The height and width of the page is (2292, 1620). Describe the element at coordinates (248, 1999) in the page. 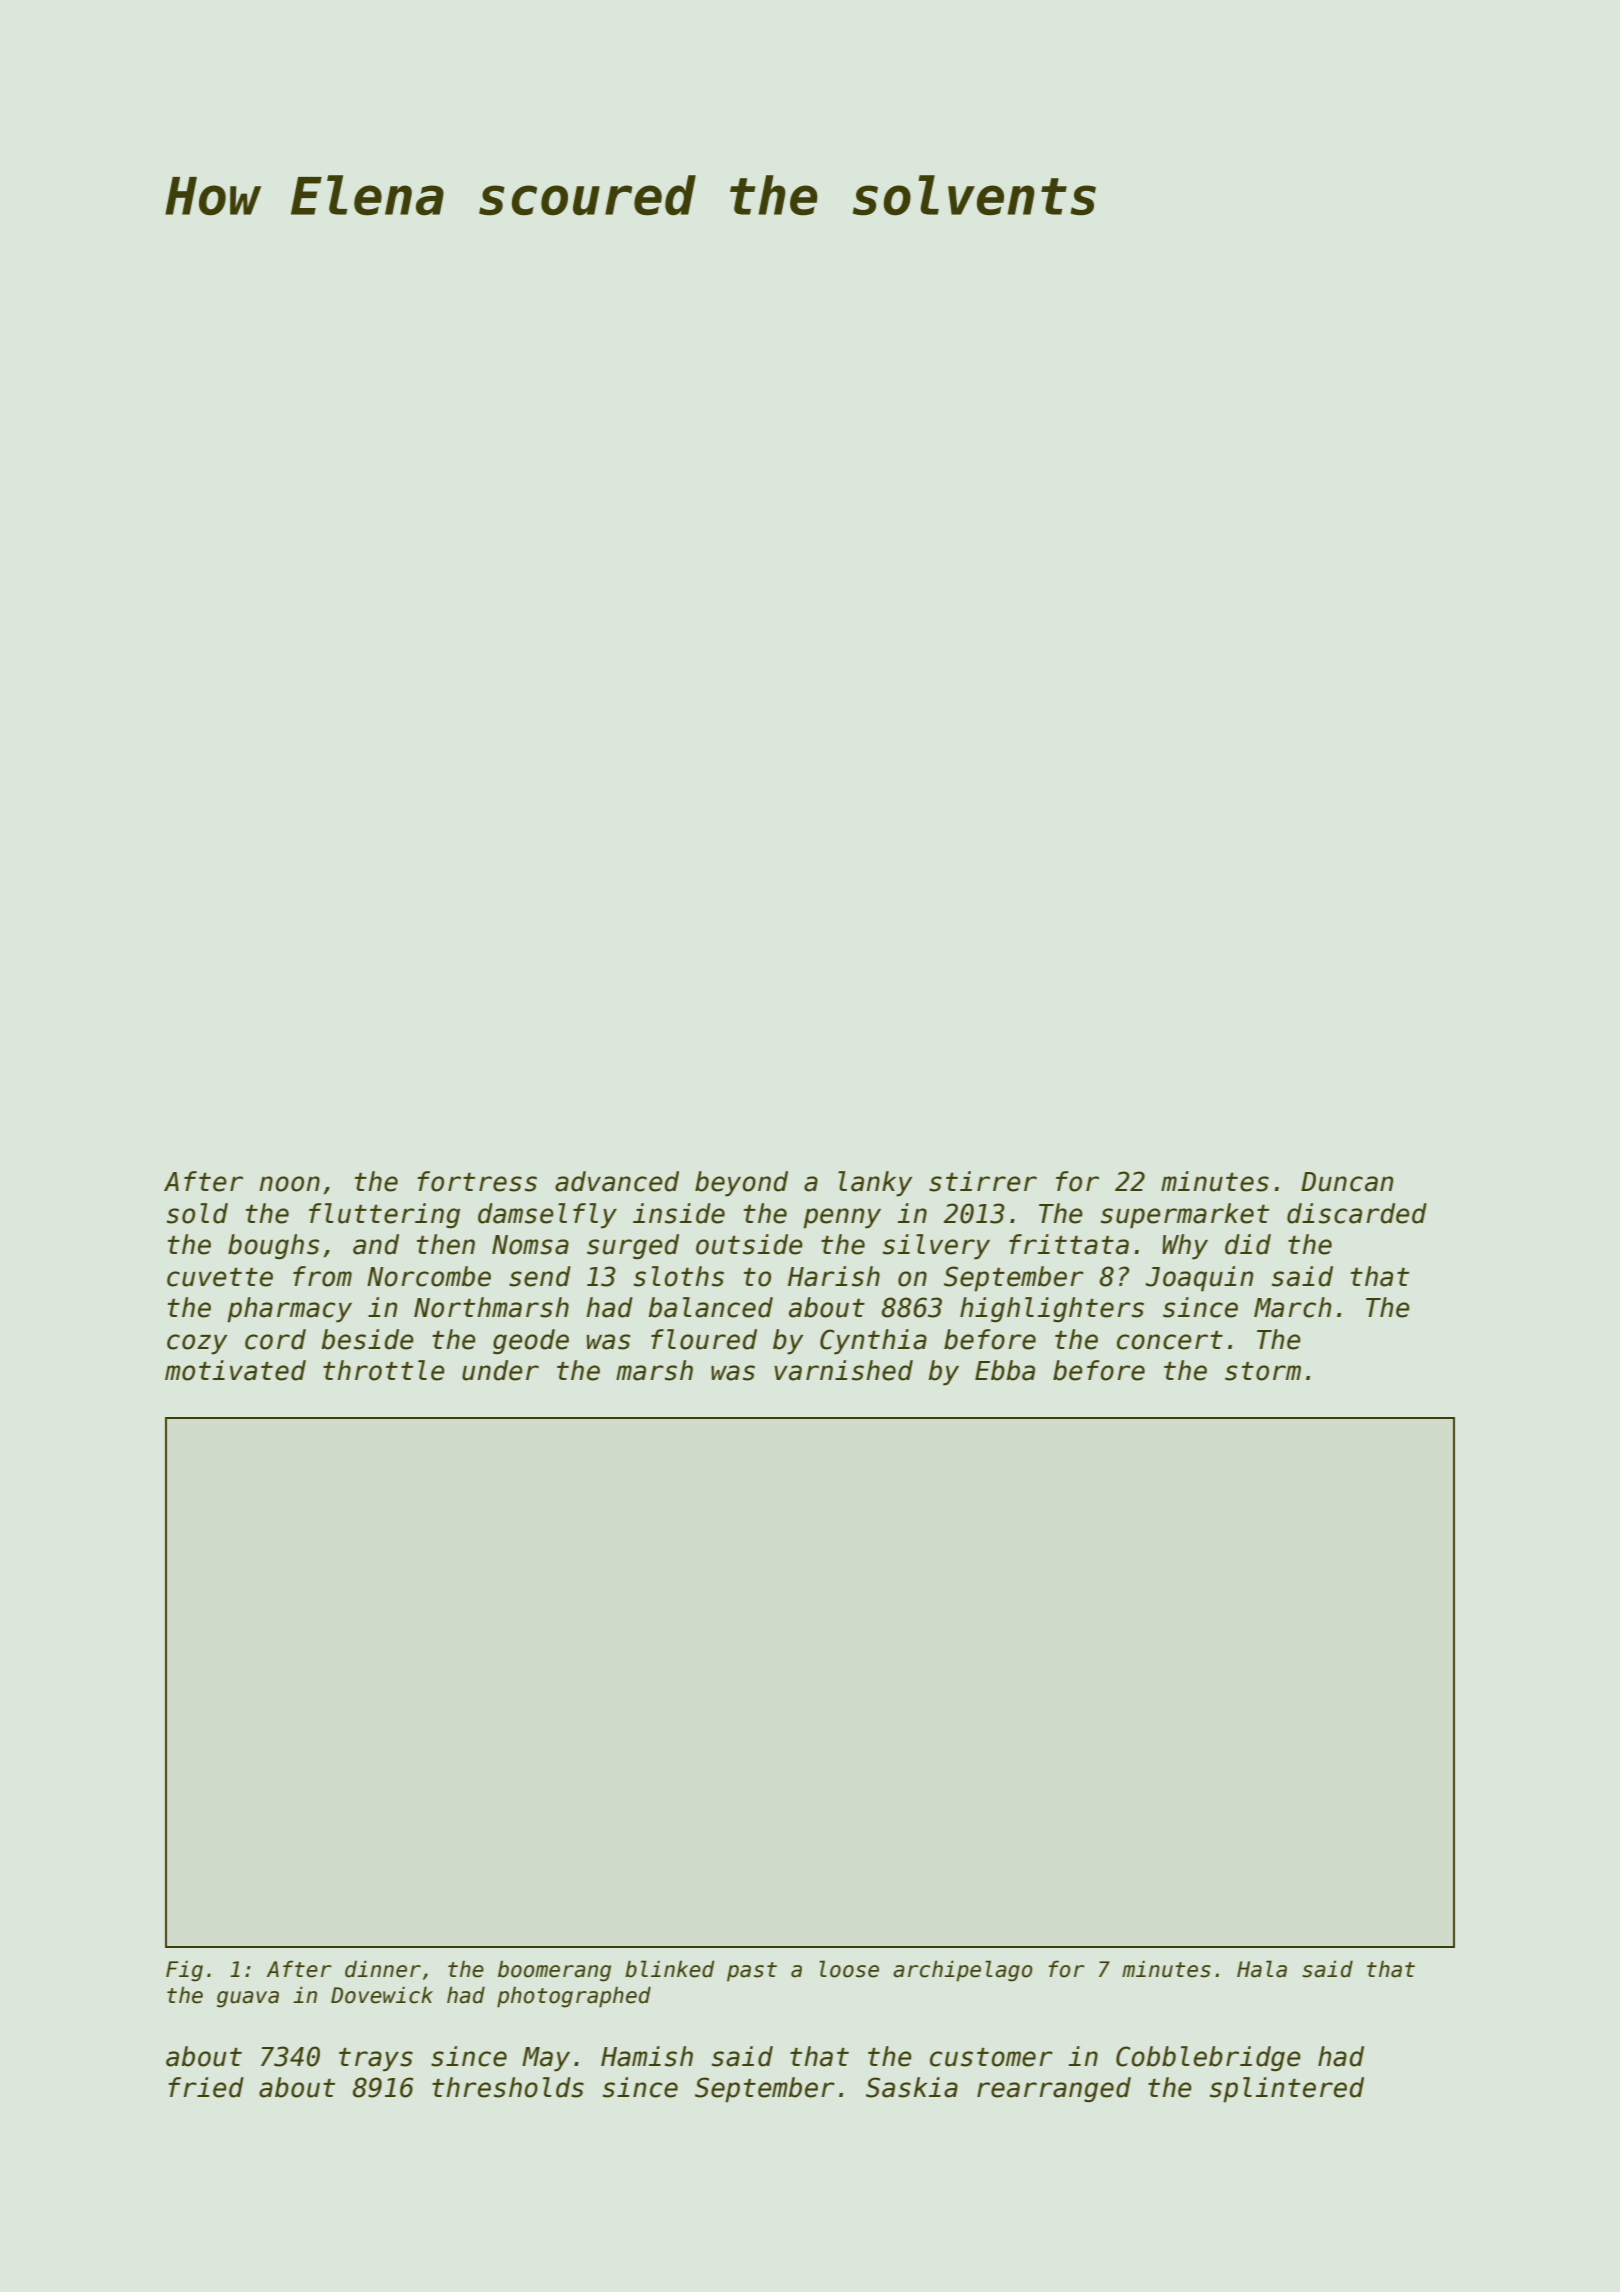

I see `guava` at that location.
